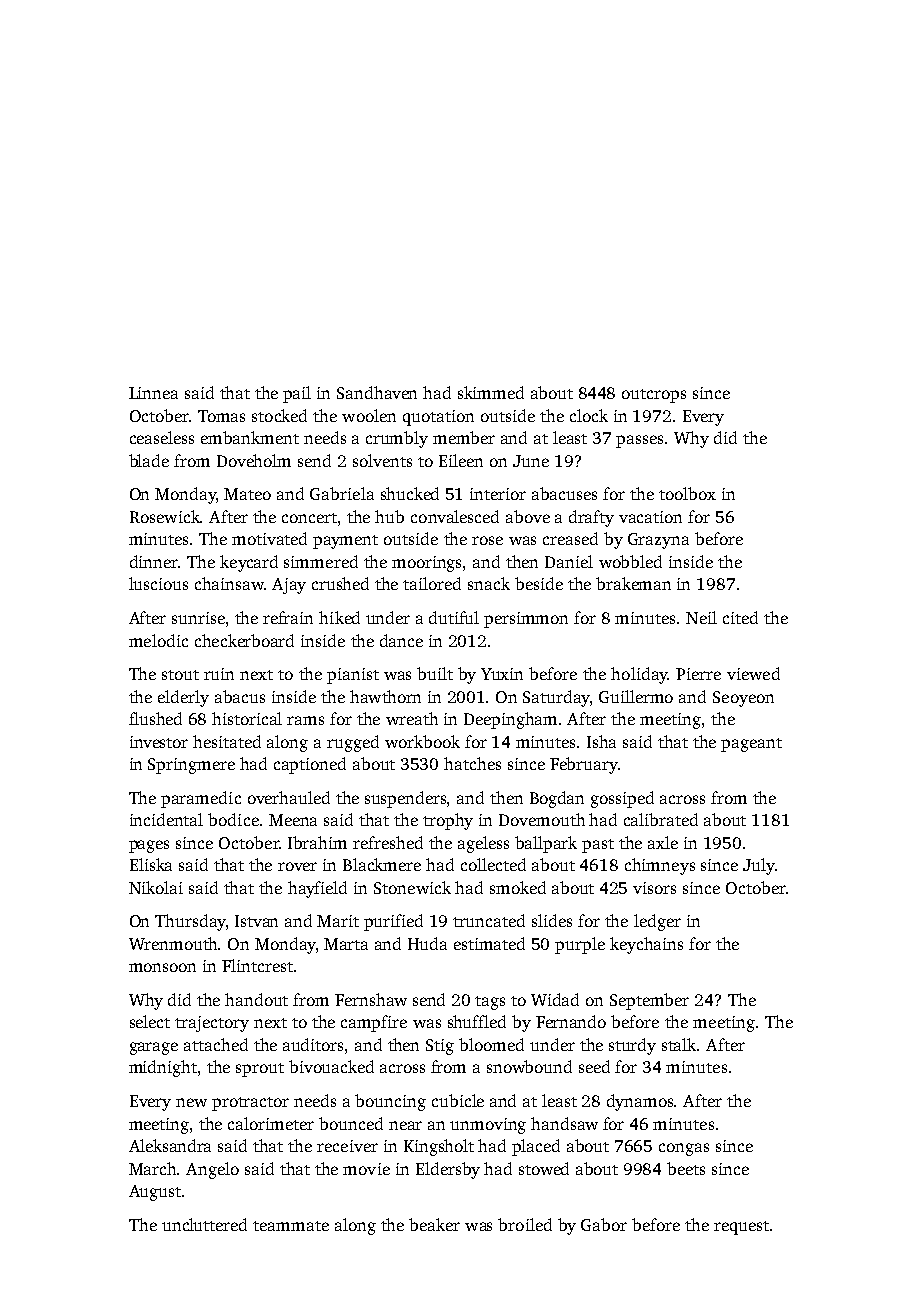  I want to click on Blackmere, so click(382, 864).
